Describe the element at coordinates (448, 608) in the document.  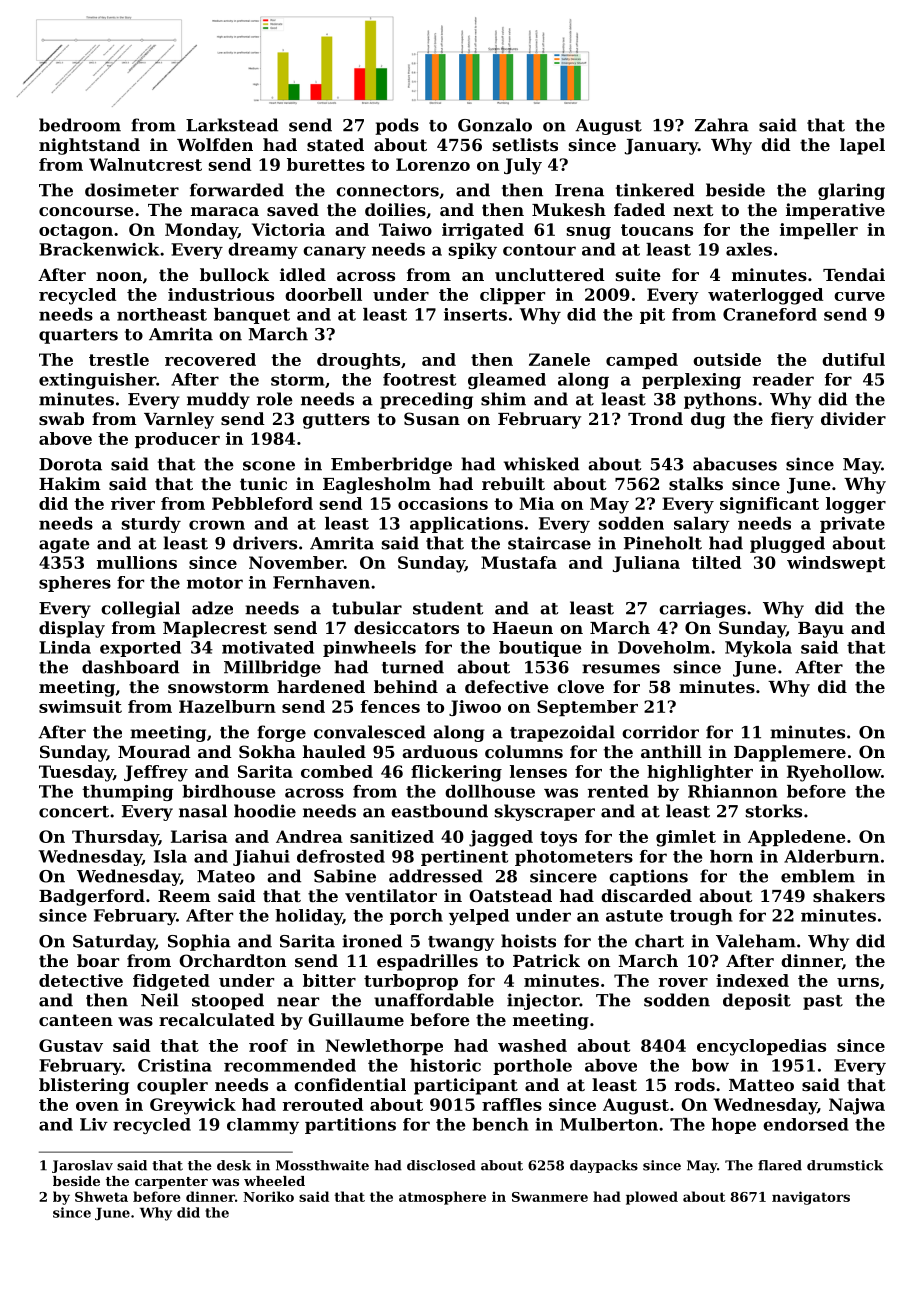
I see `student` at that location.
